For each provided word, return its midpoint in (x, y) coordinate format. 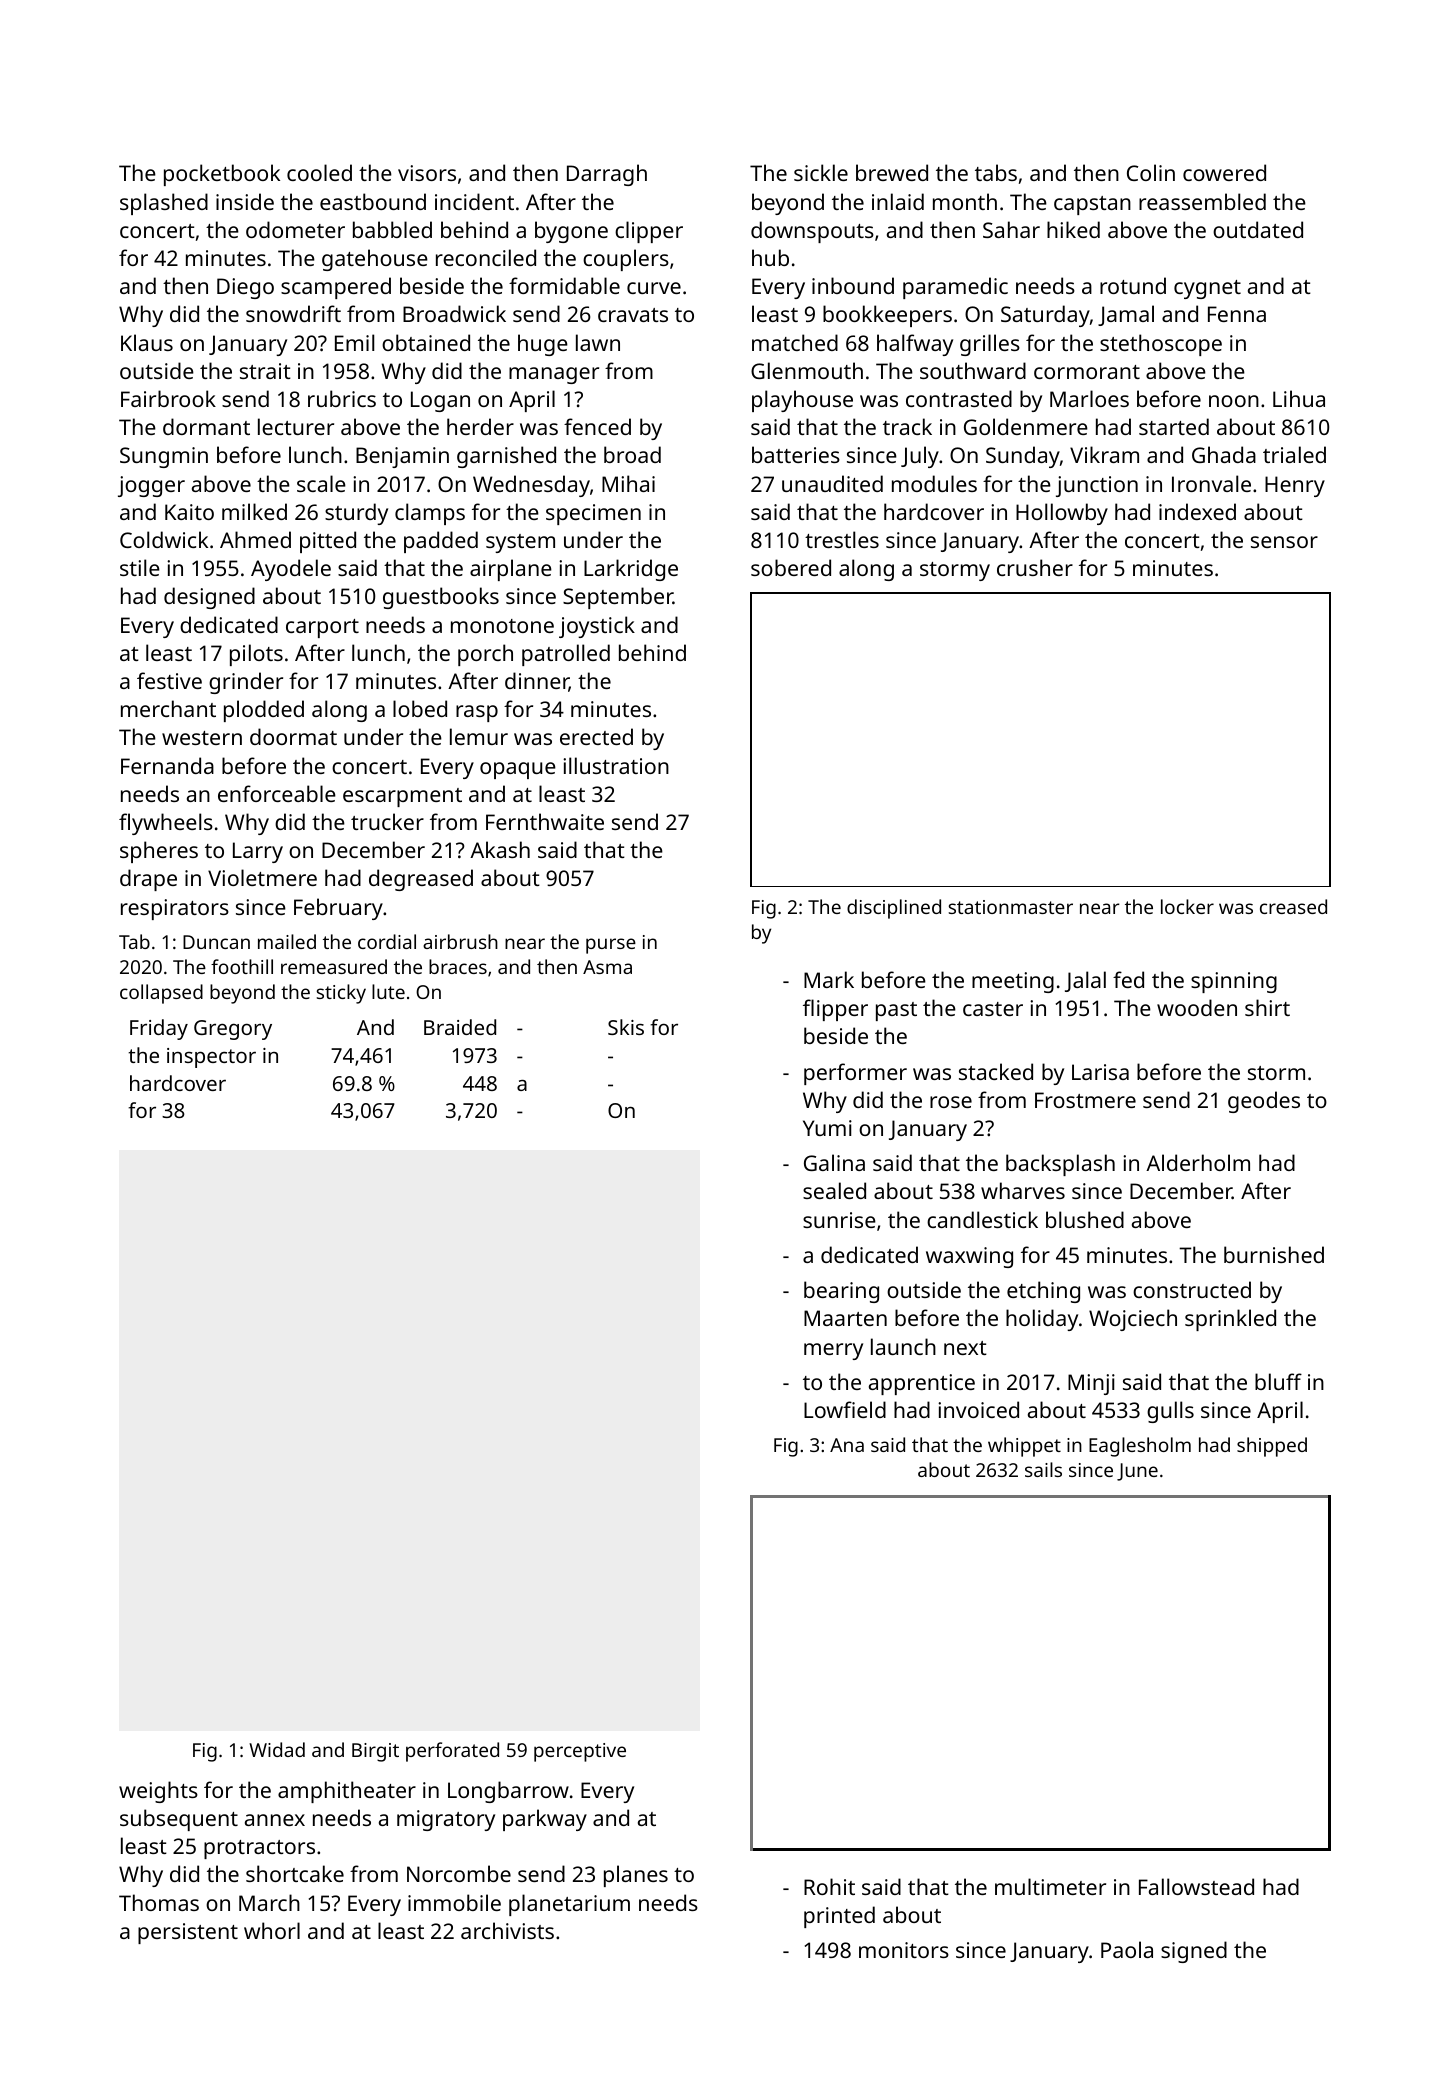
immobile (454, 1902)
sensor (1284, 542)
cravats (633, 315)
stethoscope (1161, 345)
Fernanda (167, 765)
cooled (319, 172)
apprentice (922, 1384)
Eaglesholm (1140, 1447)
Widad (277, 1749)
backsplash (1060, 1165)
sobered (791, 567)
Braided (460, 1027)
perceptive (580, 1752)
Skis (626, 1027)
